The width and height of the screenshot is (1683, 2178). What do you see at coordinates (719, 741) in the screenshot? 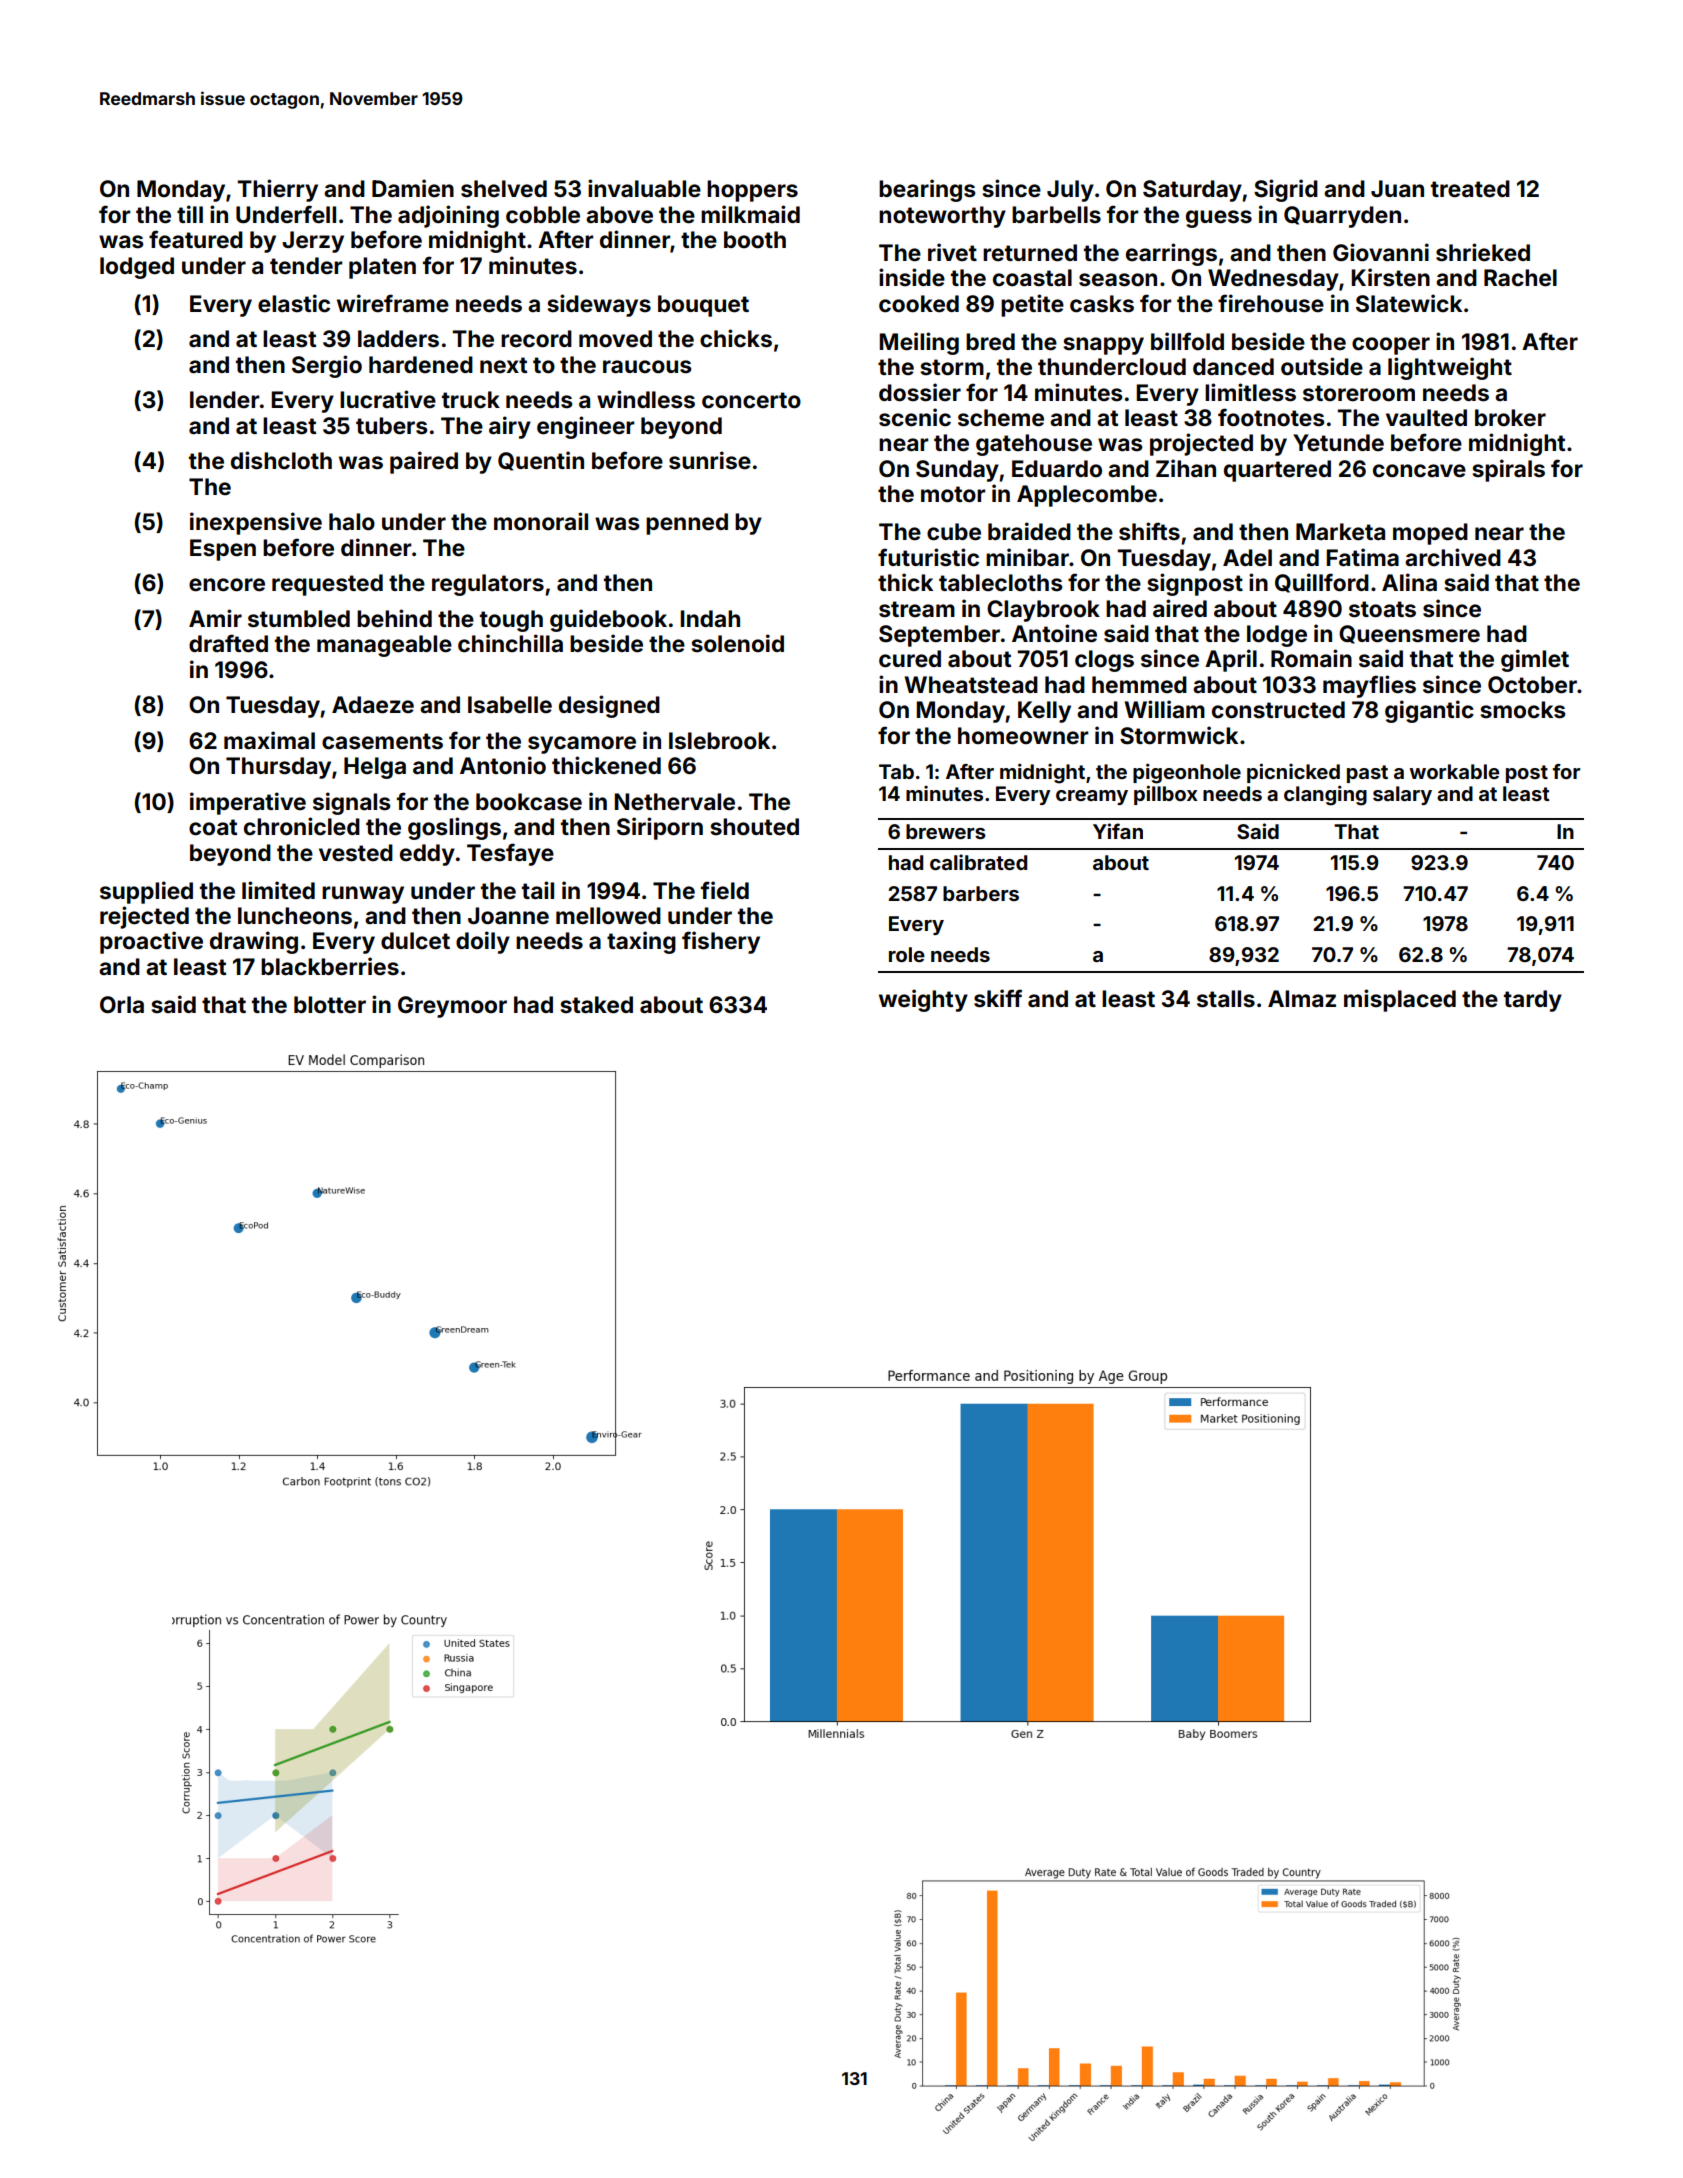
I see `Islebrook` at bounding box center [719, 741].
